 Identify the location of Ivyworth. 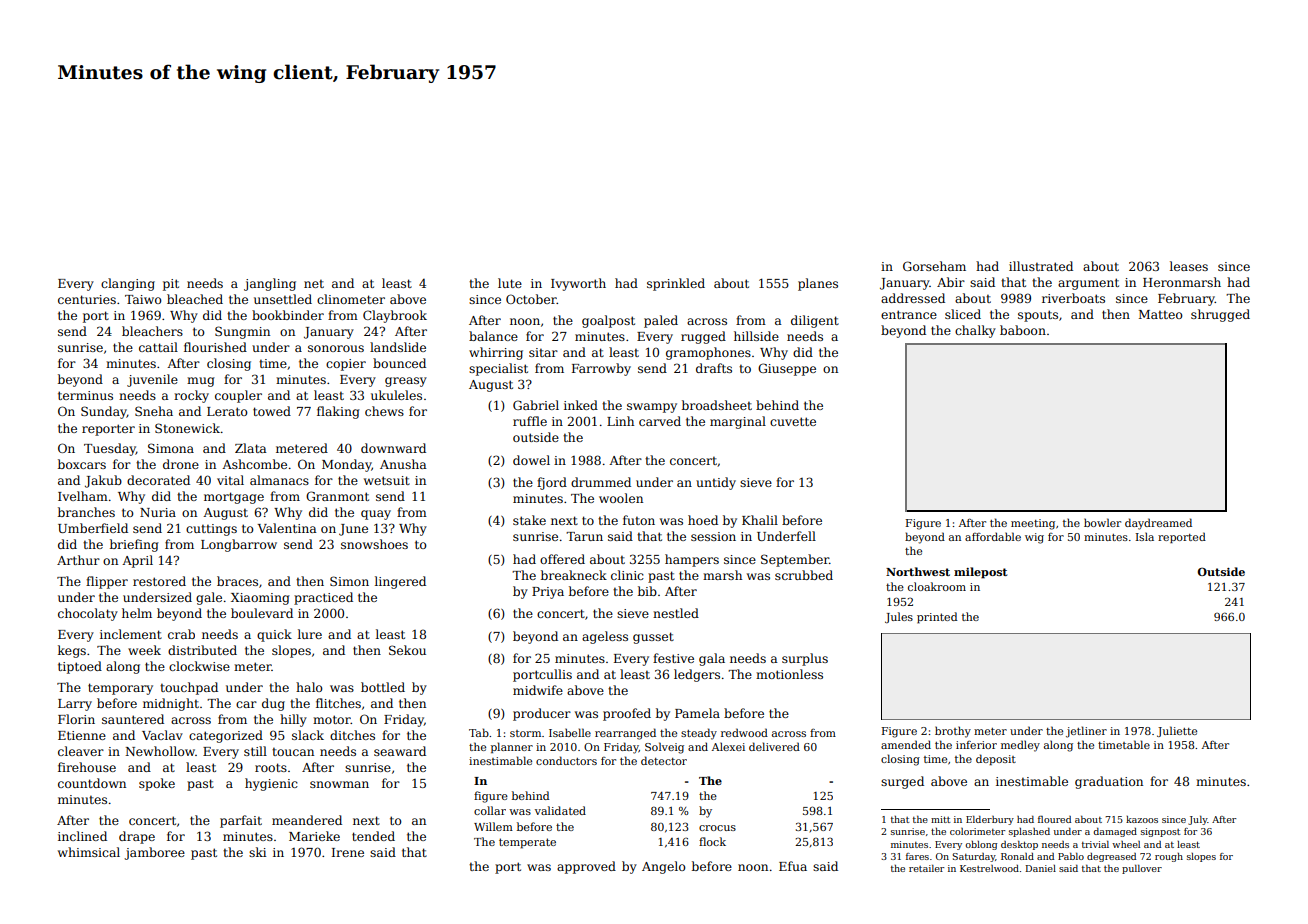
(578, 284).
